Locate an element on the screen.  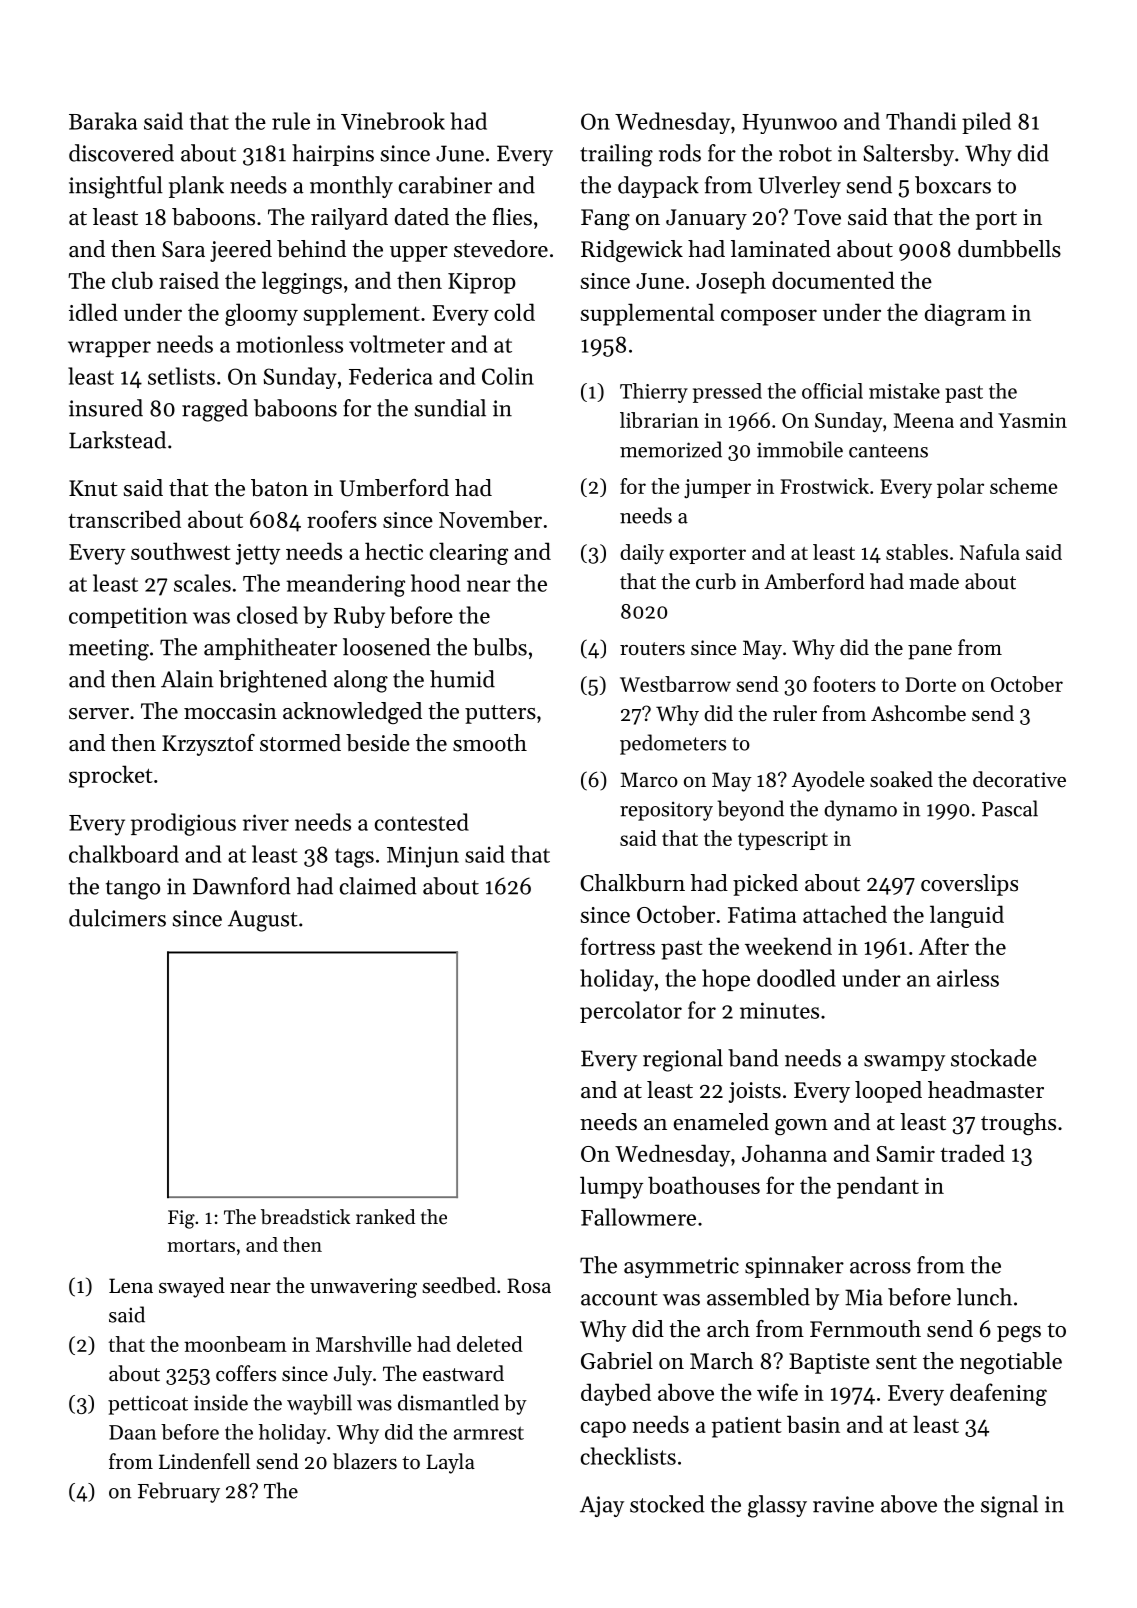
scheme is located at coordinates (1023, 486).
